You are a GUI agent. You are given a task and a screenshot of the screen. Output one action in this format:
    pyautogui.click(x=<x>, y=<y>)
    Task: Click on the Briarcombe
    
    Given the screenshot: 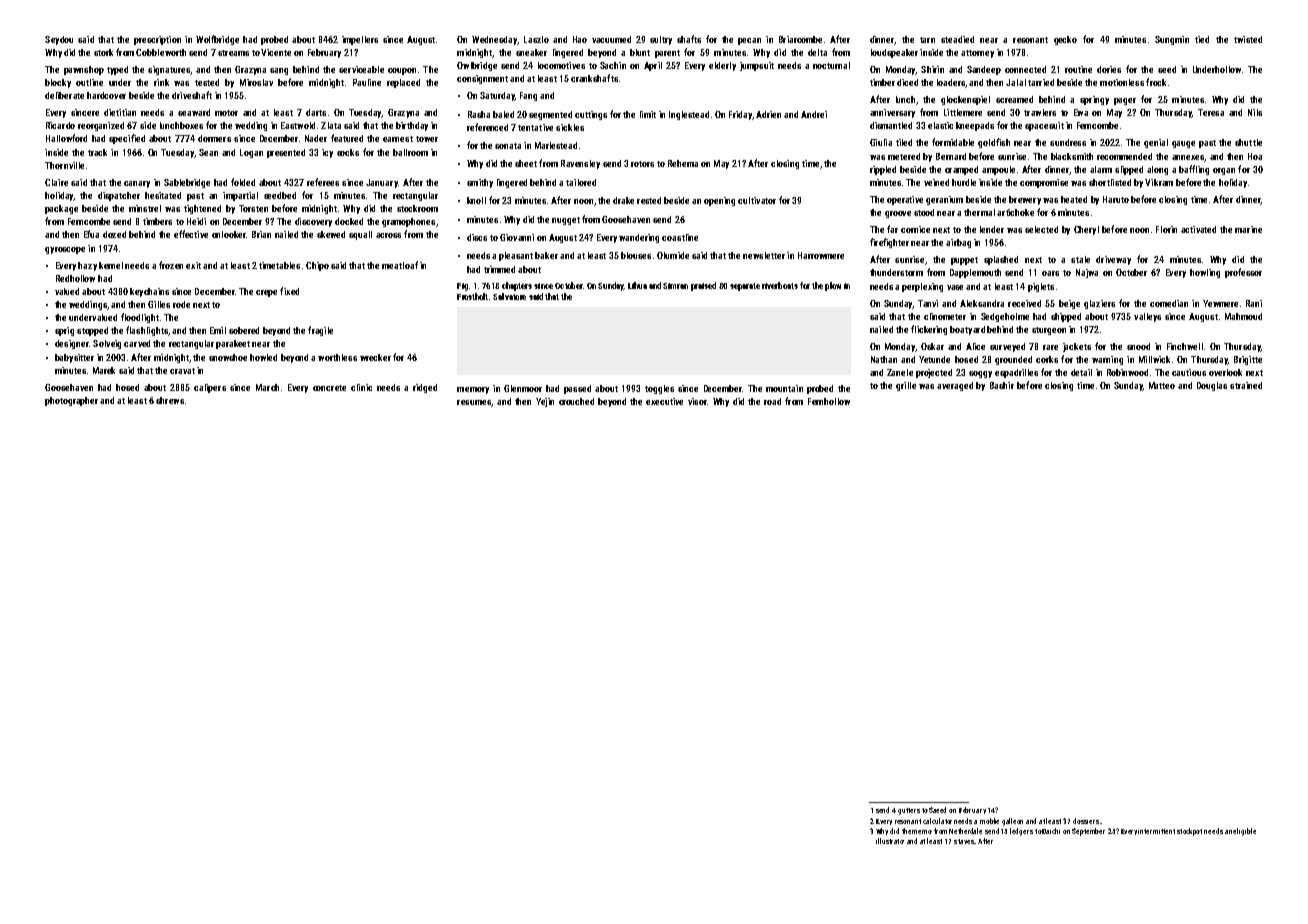 What is the action you would take?
    pyautogui.click(x=800, y=39)
